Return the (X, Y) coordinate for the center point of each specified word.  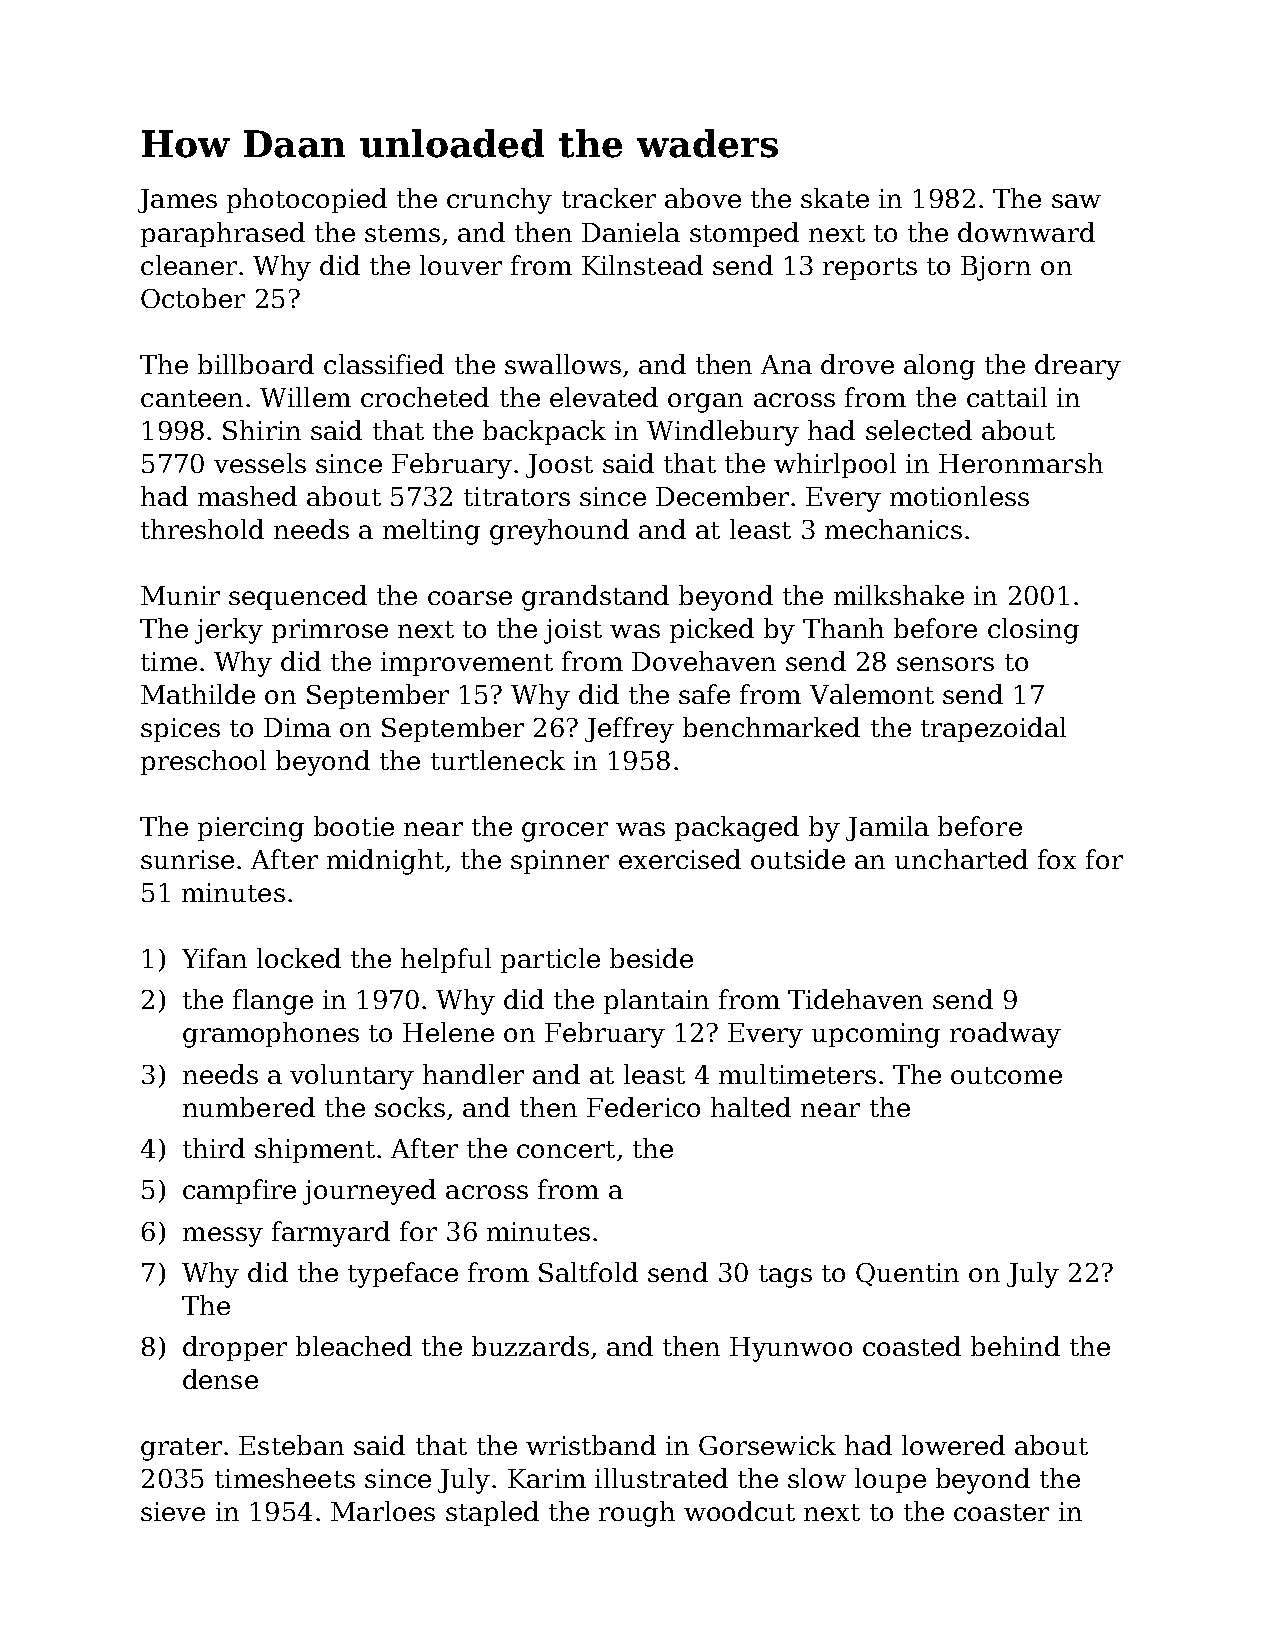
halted (751, 1107)
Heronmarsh (1021, 463)
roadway (1005, 1035)
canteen (192, 398)
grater (181, 1449)
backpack (544, 432)
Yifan (214, 958)
